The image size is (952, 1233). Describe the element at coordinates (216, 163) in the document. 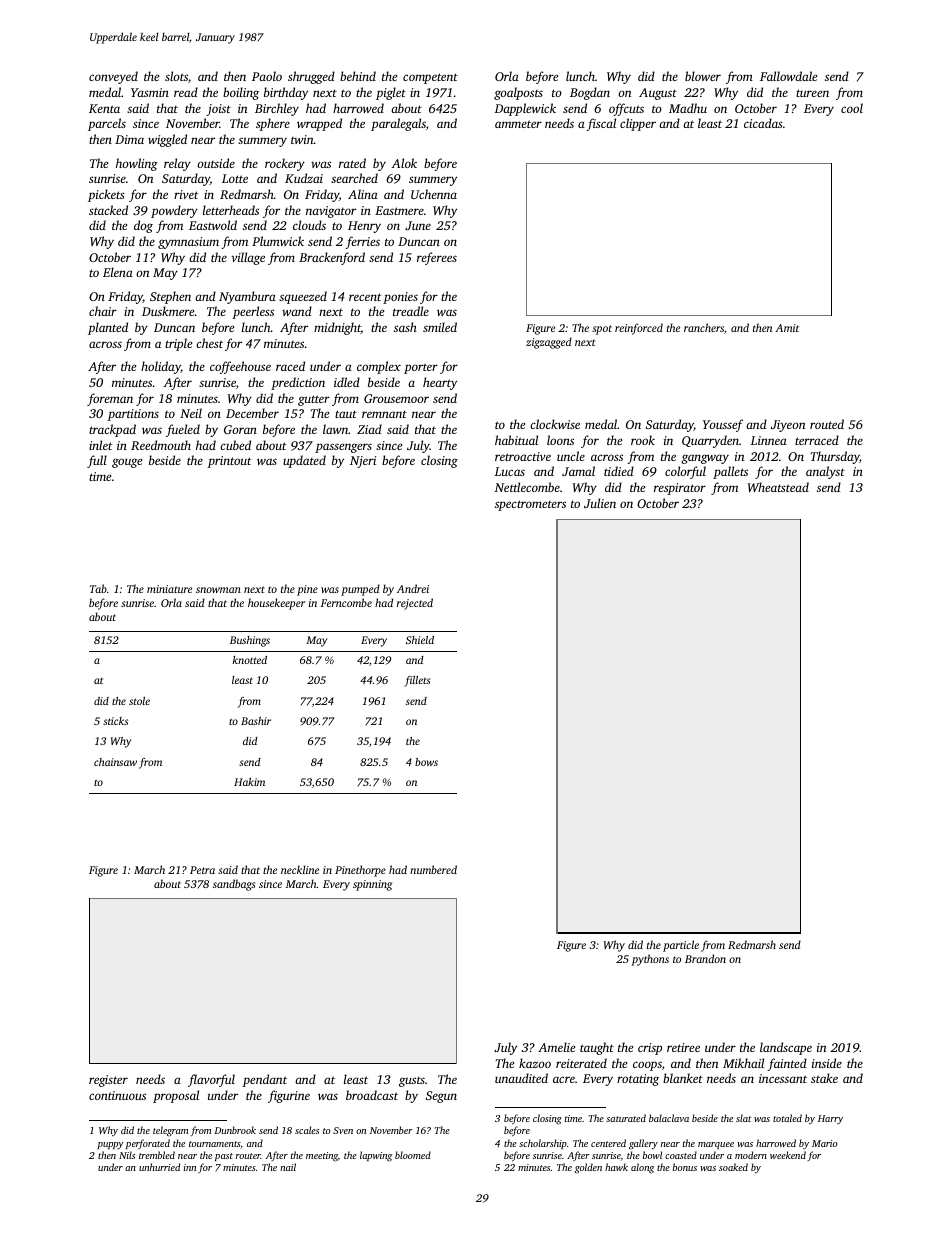

I see `outside` at that location.
